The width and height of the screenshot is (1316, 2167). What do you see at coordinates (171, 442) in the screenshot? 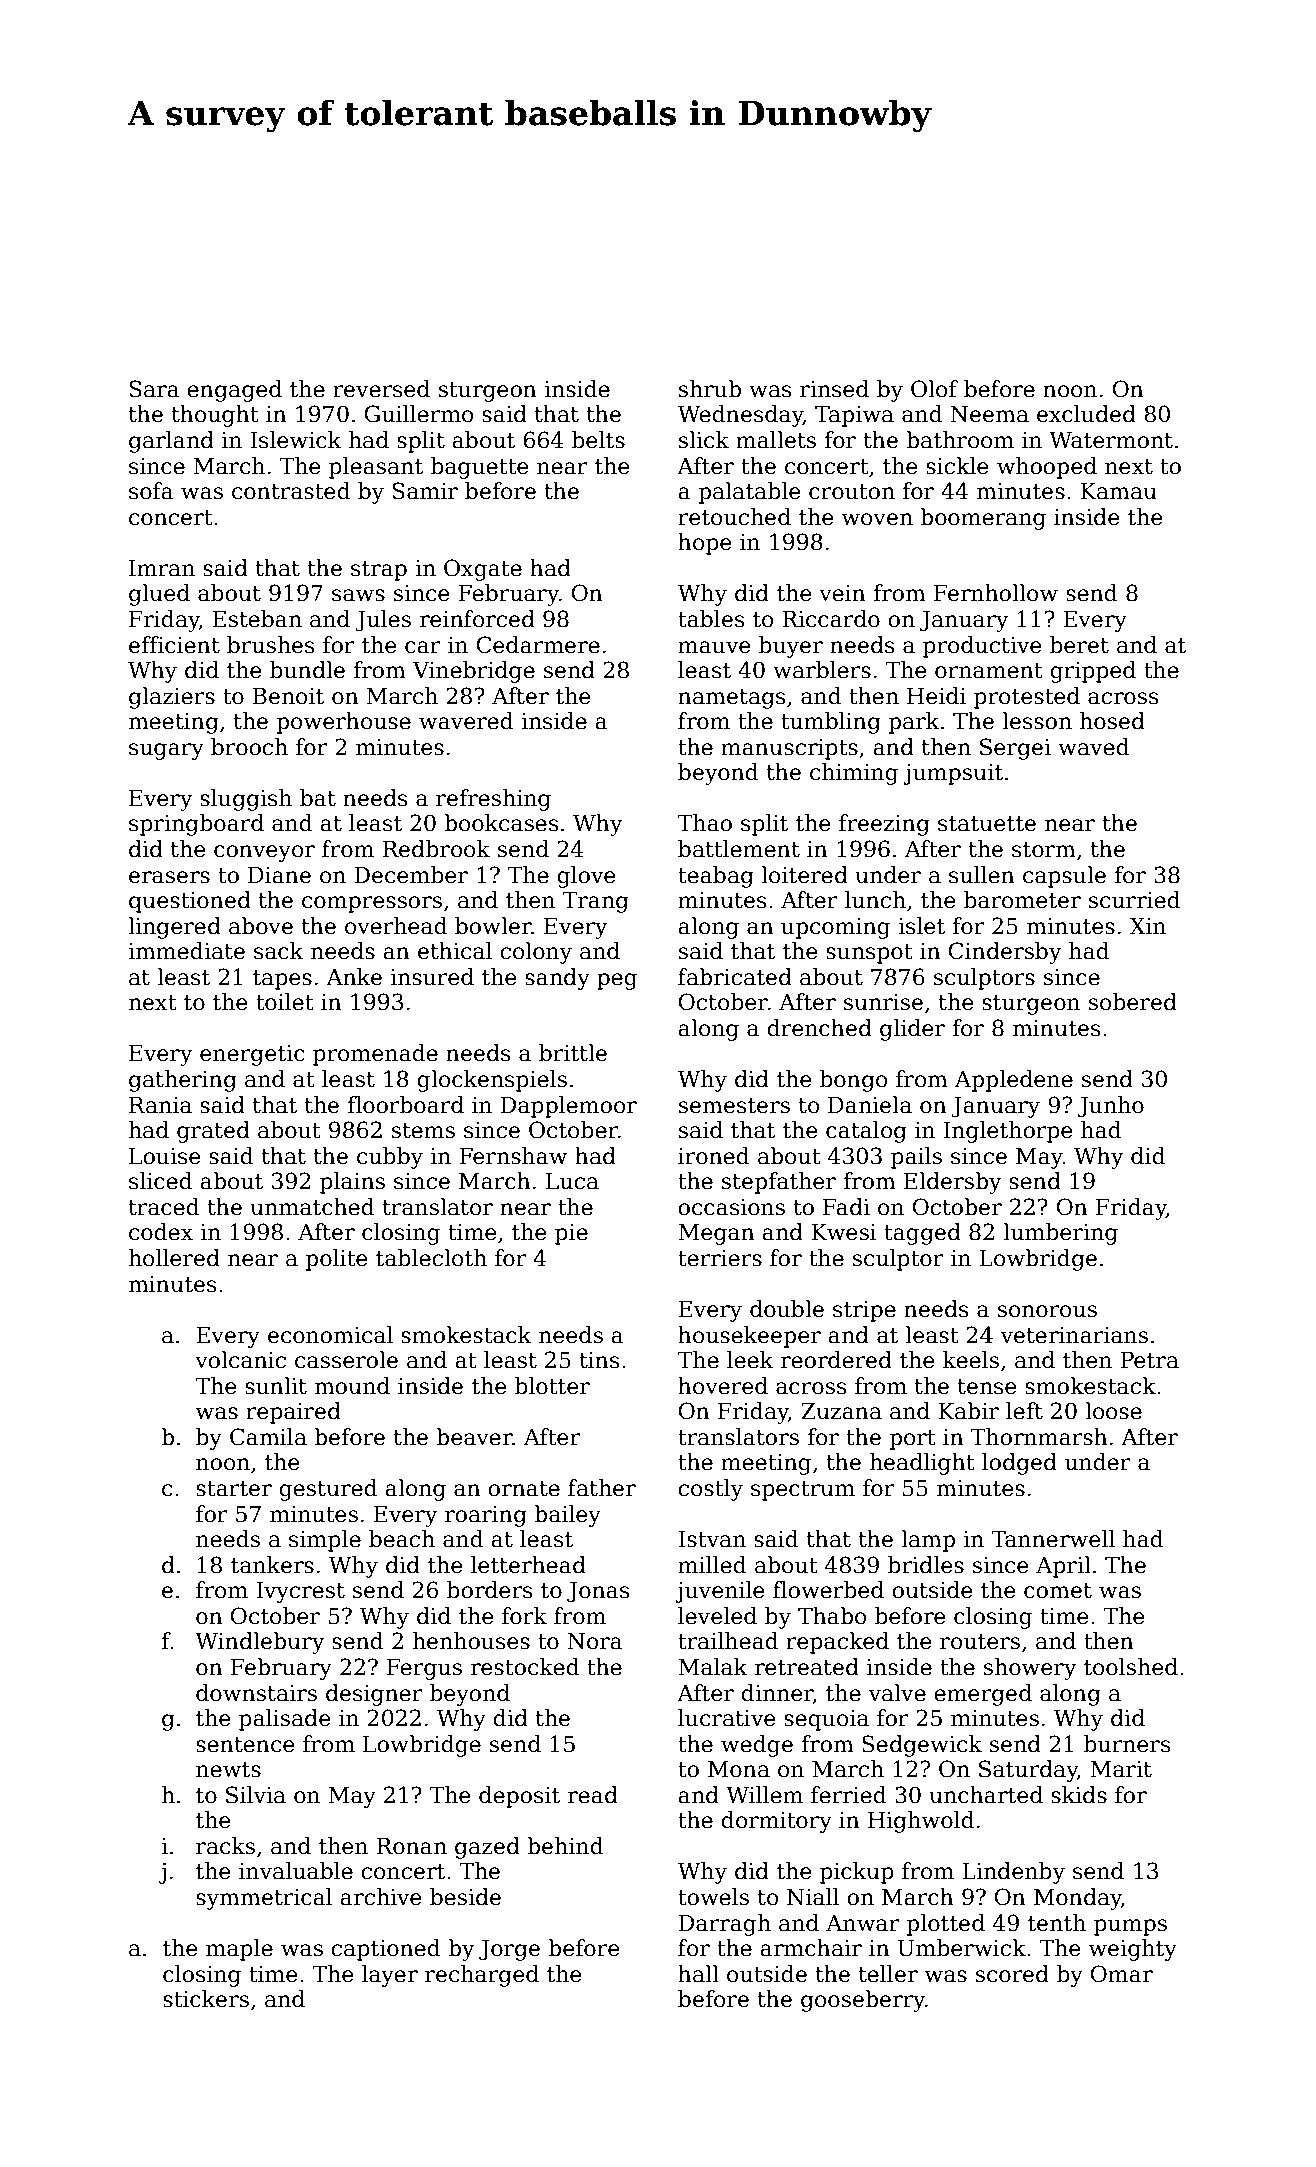
I see `garland` at bounding box center [171, 442].
